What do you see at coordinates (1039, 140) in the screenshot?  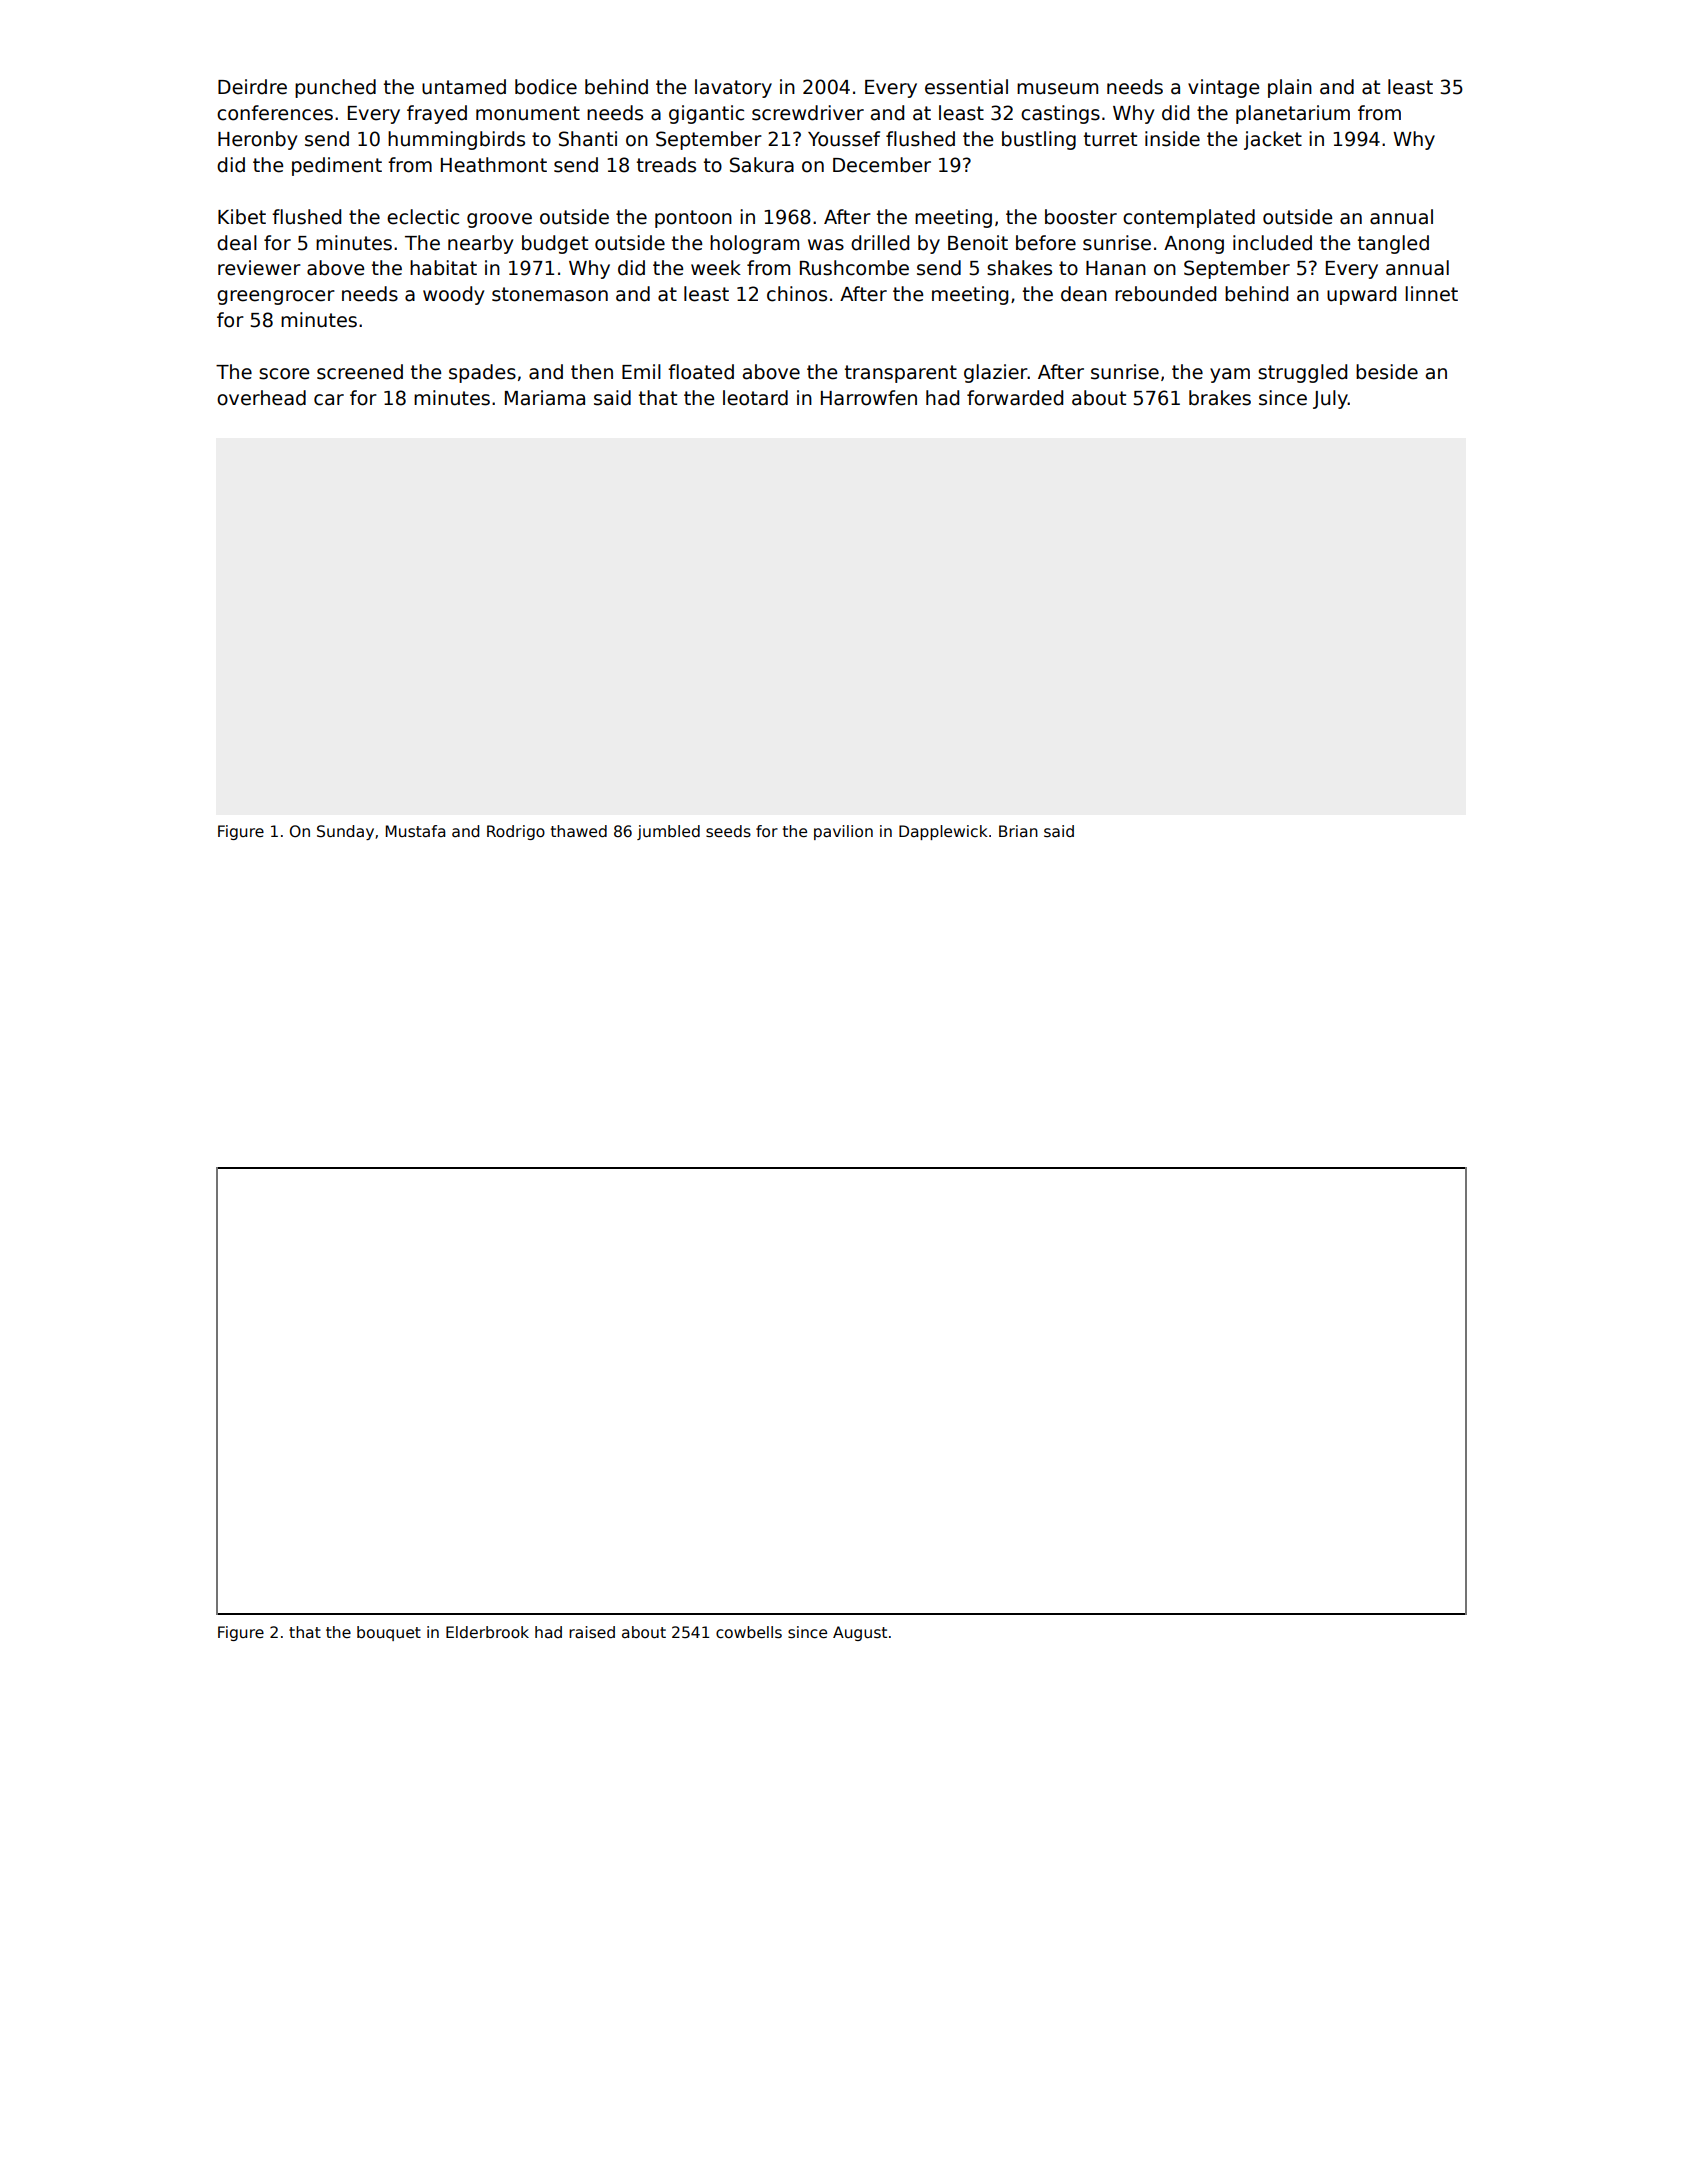 I see `bustling` at bounding box center [1039, 140].
